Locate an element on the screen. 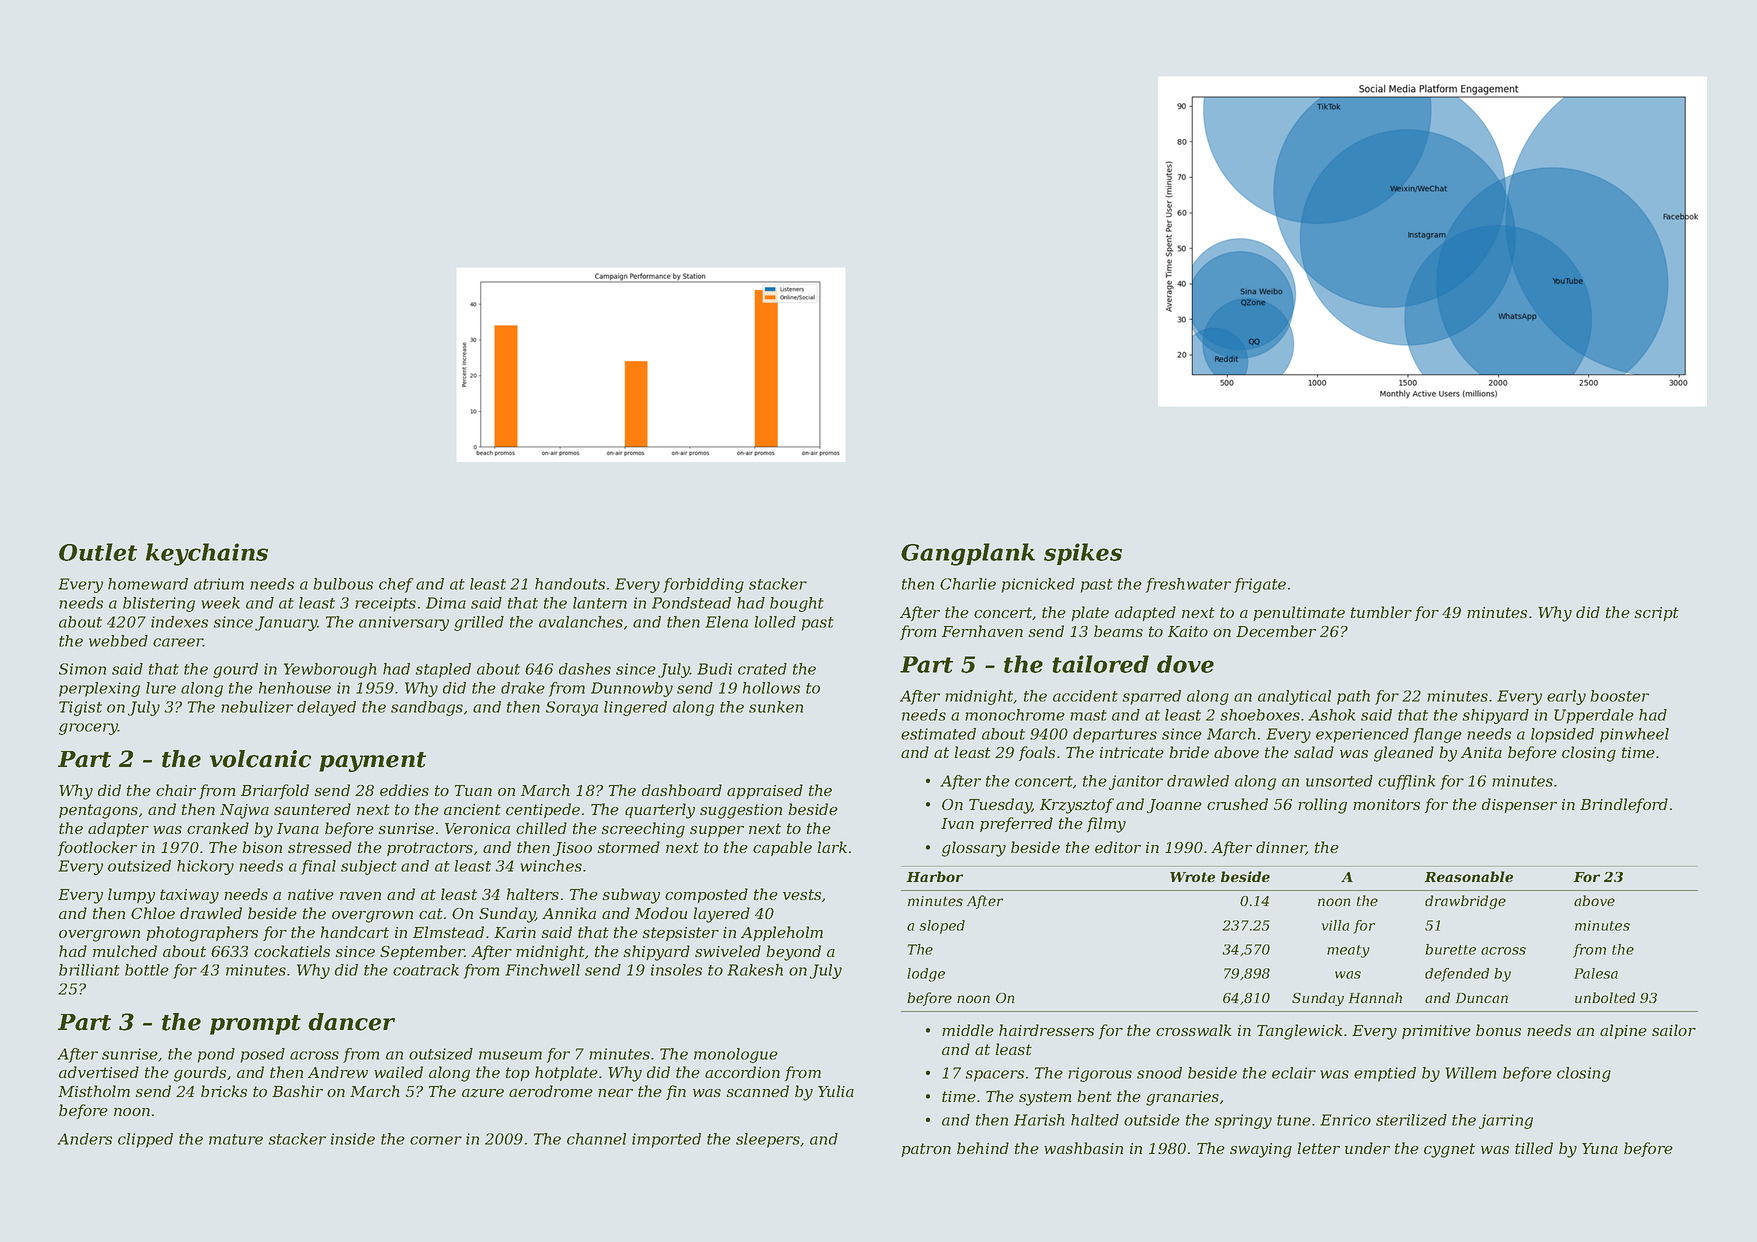 This screenshot has height=1242, width=1757. ancient is located at coordinates (472, 809).
